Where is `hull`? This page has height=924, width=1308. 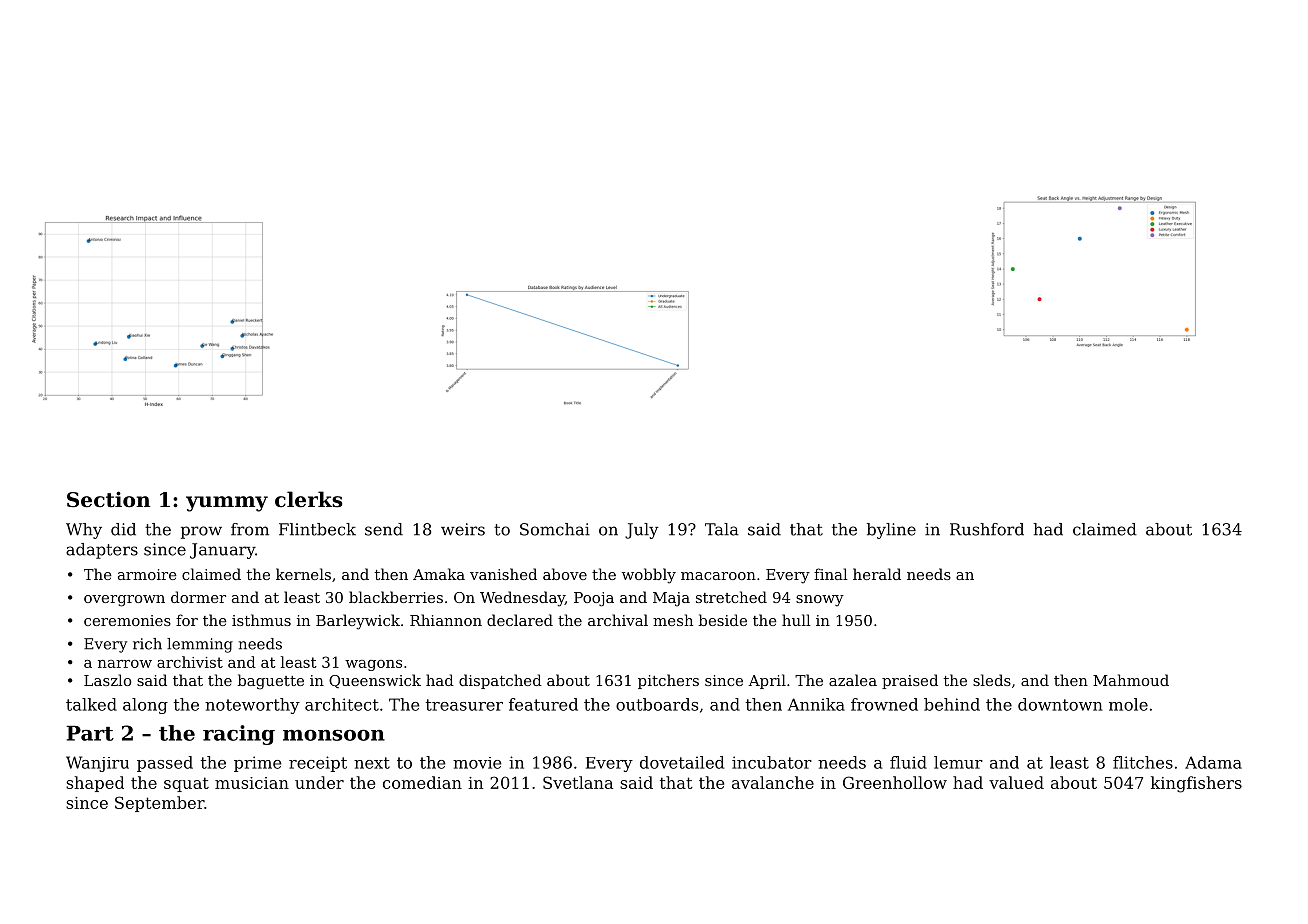
hull is located at coordinates (796, 620).
